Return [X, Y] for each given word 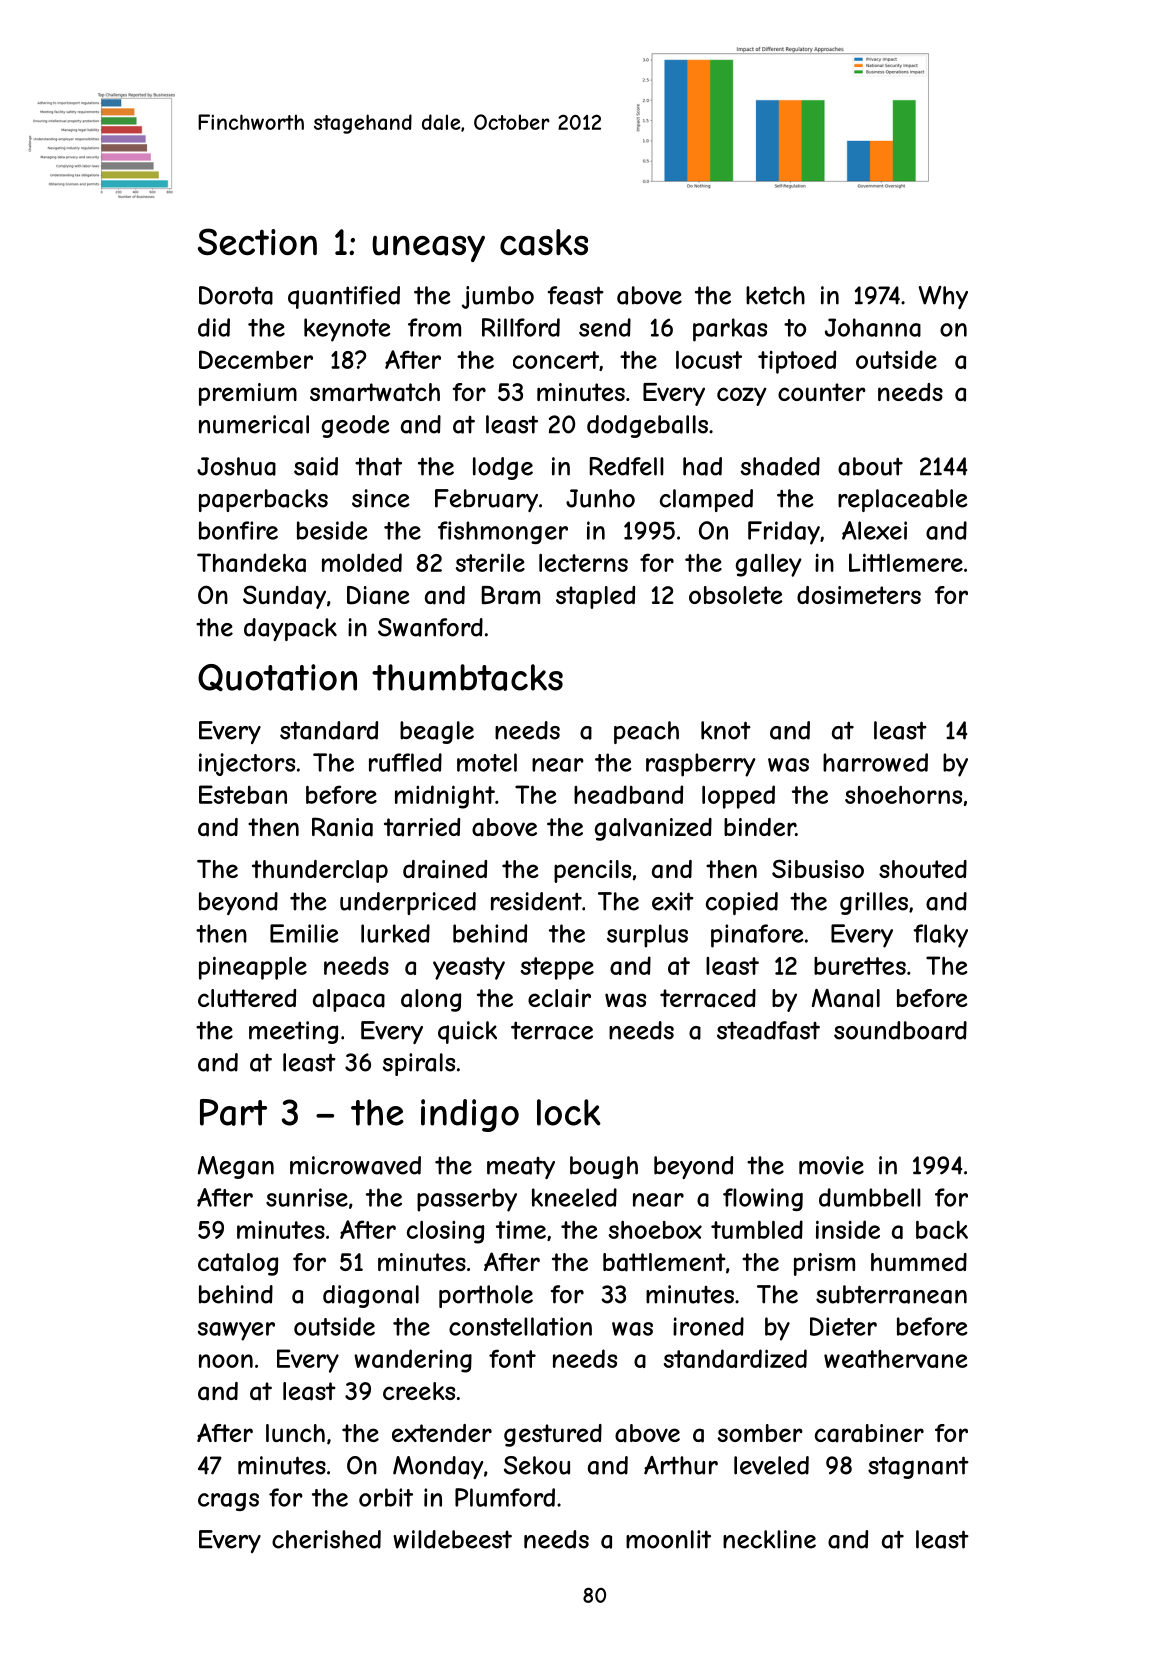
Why [943, 297]
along [431, 1000]
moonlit [668, 1539]
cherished [326, 1539]
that [378, 466]
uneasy [428, 249]
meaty [521, 1168]
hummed [919, 1262]
